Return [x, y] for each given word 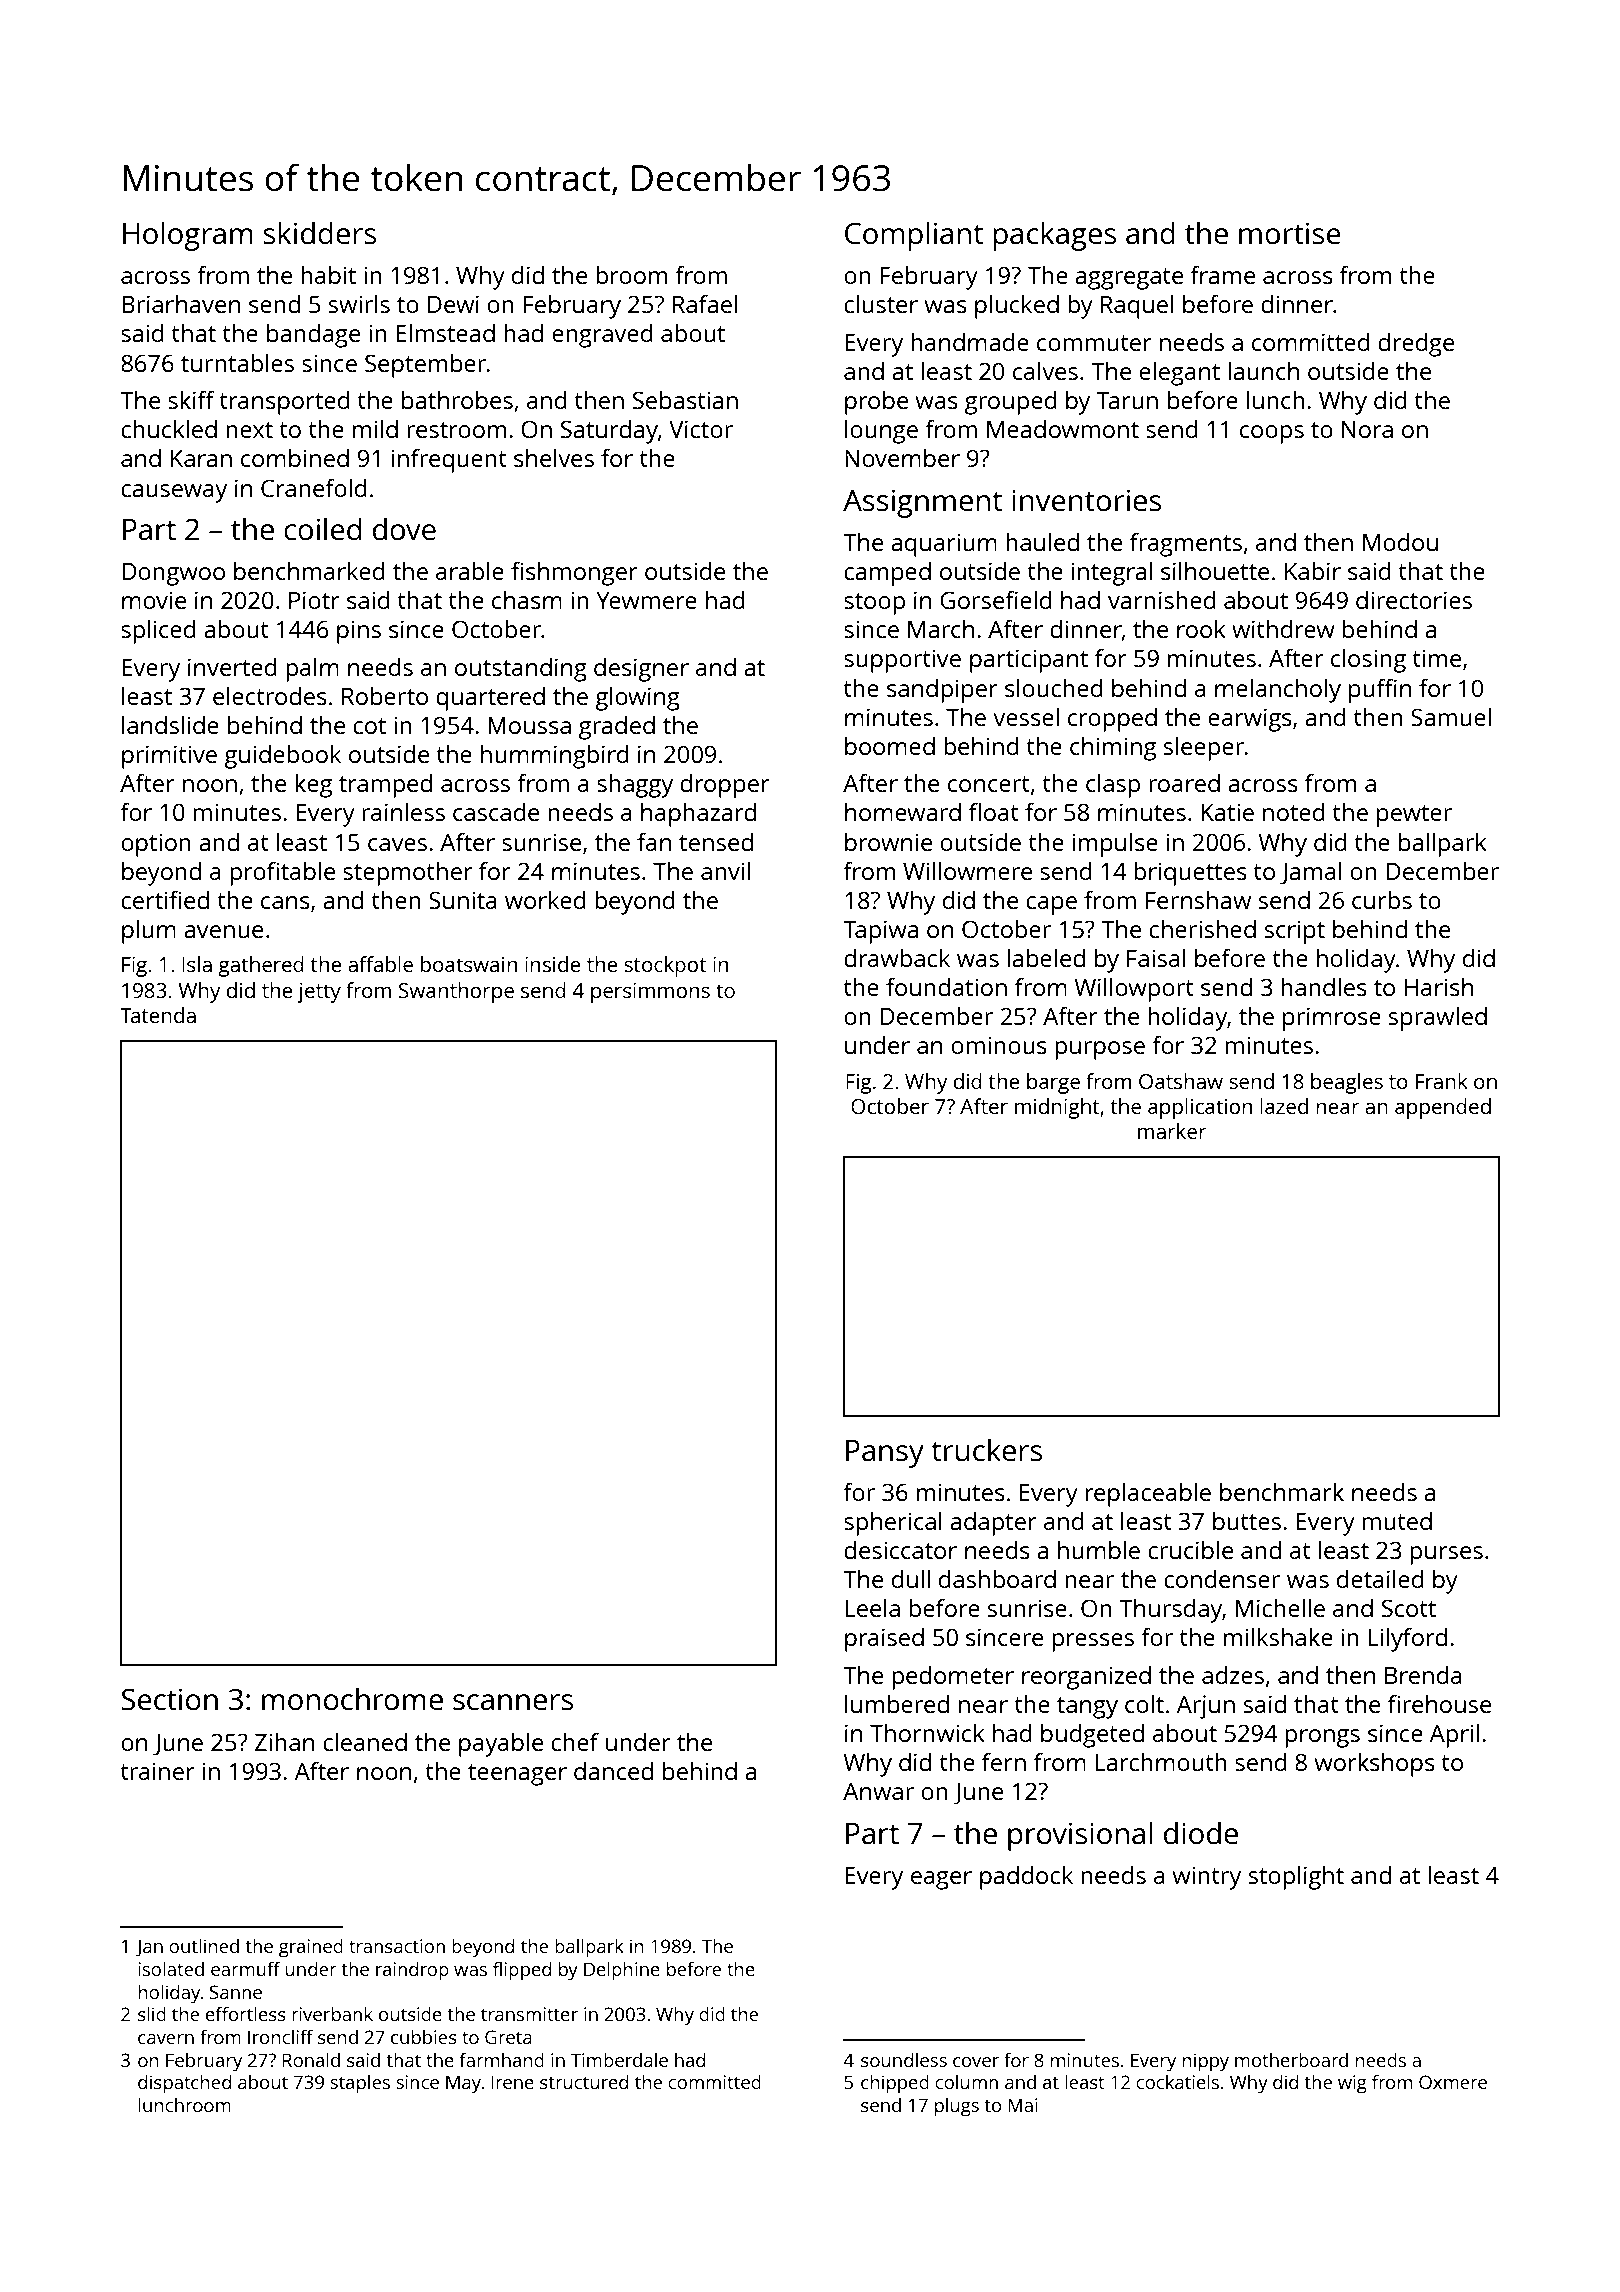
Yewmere [646, 600]
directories [1414, 599]
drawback [897, 957]
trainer [157, 1771]
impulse [1115, 845]
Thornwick [927, 1732]
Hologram [188, 236]
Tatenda [158, 1015]
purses [1446, 1555]
